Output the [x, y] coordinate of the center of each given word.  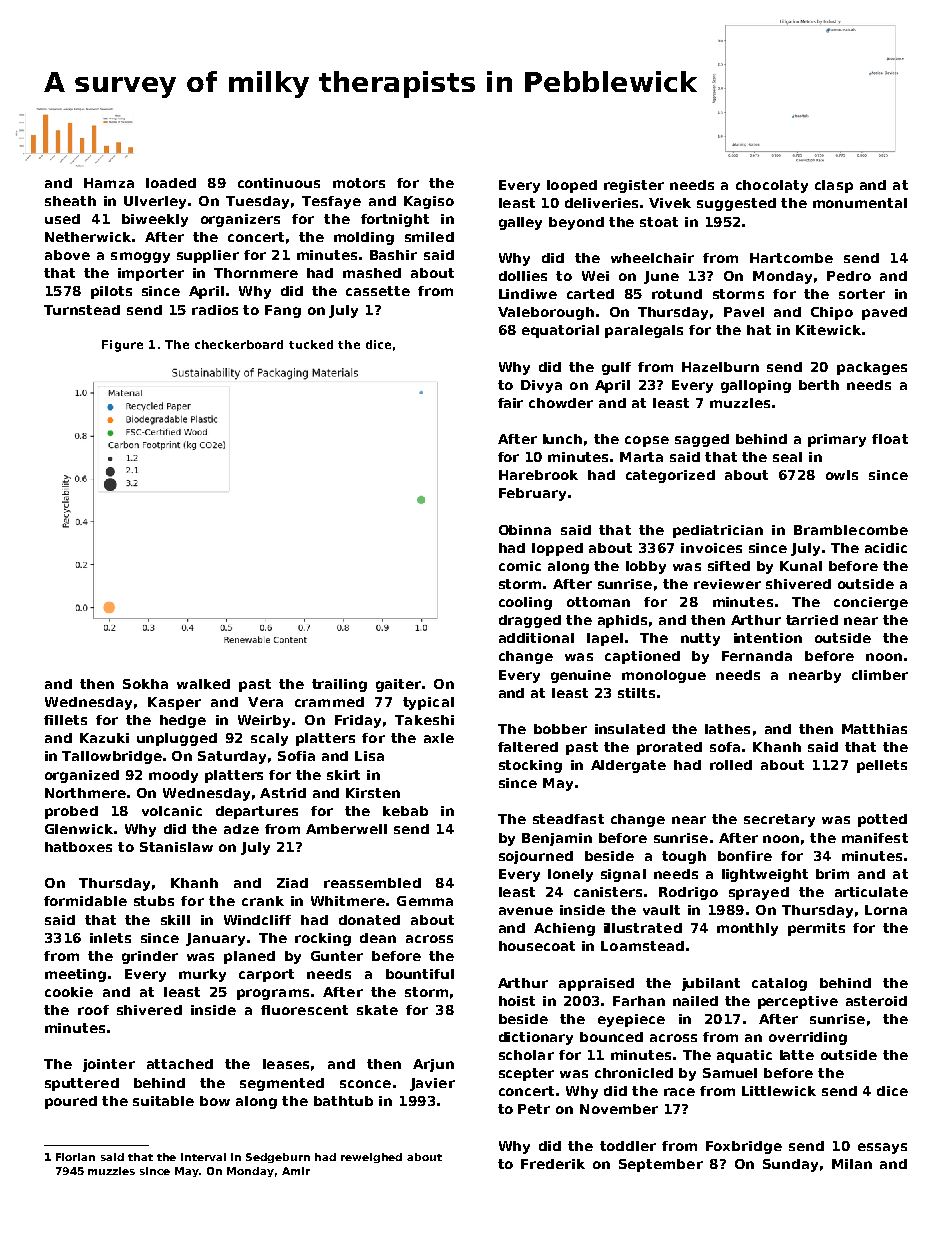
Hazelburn [720, 367]
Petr [534, 1109]
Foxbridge [744, 1147]
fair [510, 403]
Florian [75, 1157]
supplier [208, 256]
